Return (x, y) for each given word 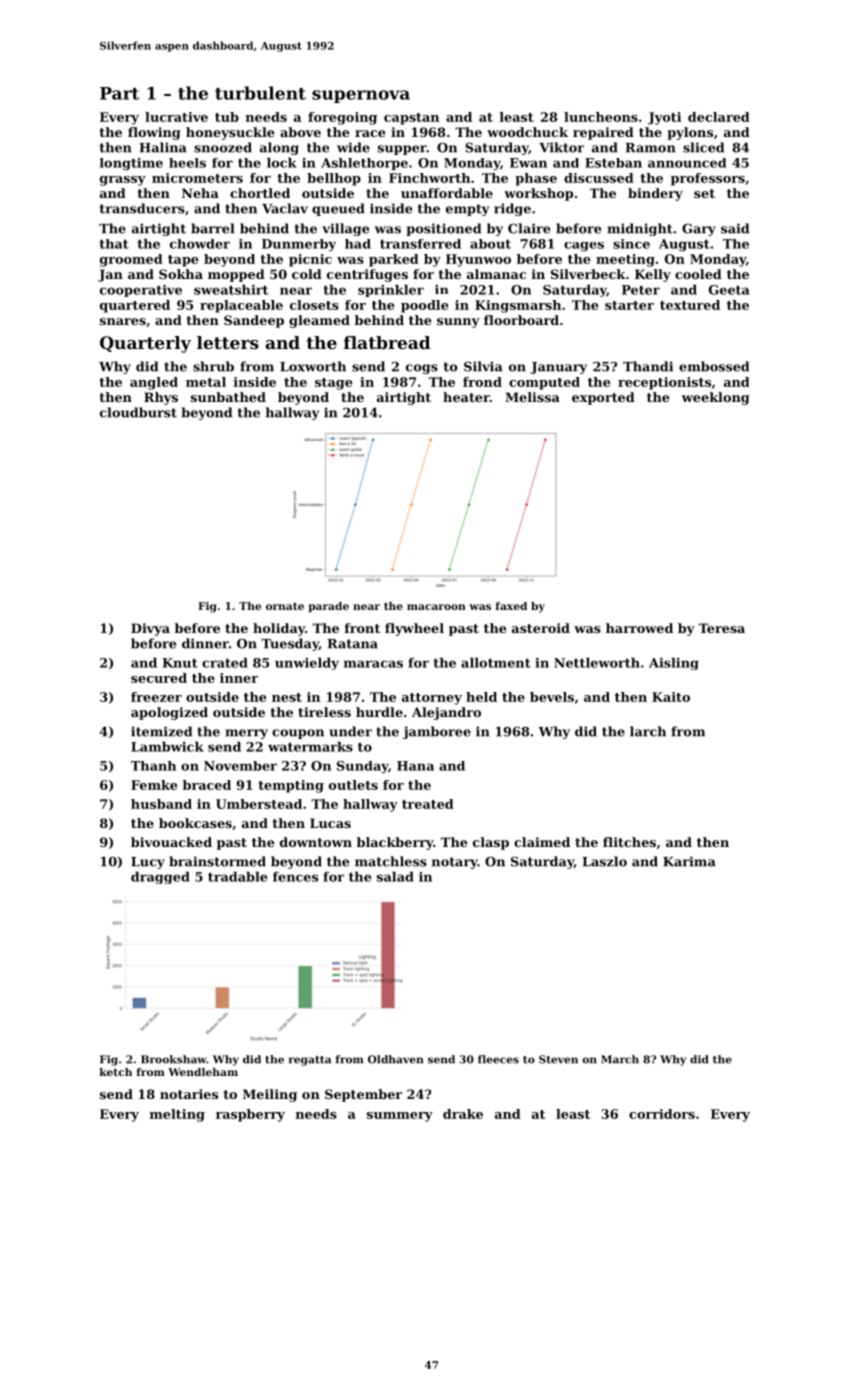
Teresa (722, 628)
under (350, 731)
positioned (443, 229)
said (735, 228)
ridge (512, 209)
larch (648, 731)
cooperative (141, 291)
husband (161, 804)
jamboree (437, 732)
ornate (285, 606)
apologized (169, 713)
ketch (116, 1072)
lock (282, 162)
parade (328, 607)
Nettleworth (597, 662)
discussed (599, 178)
